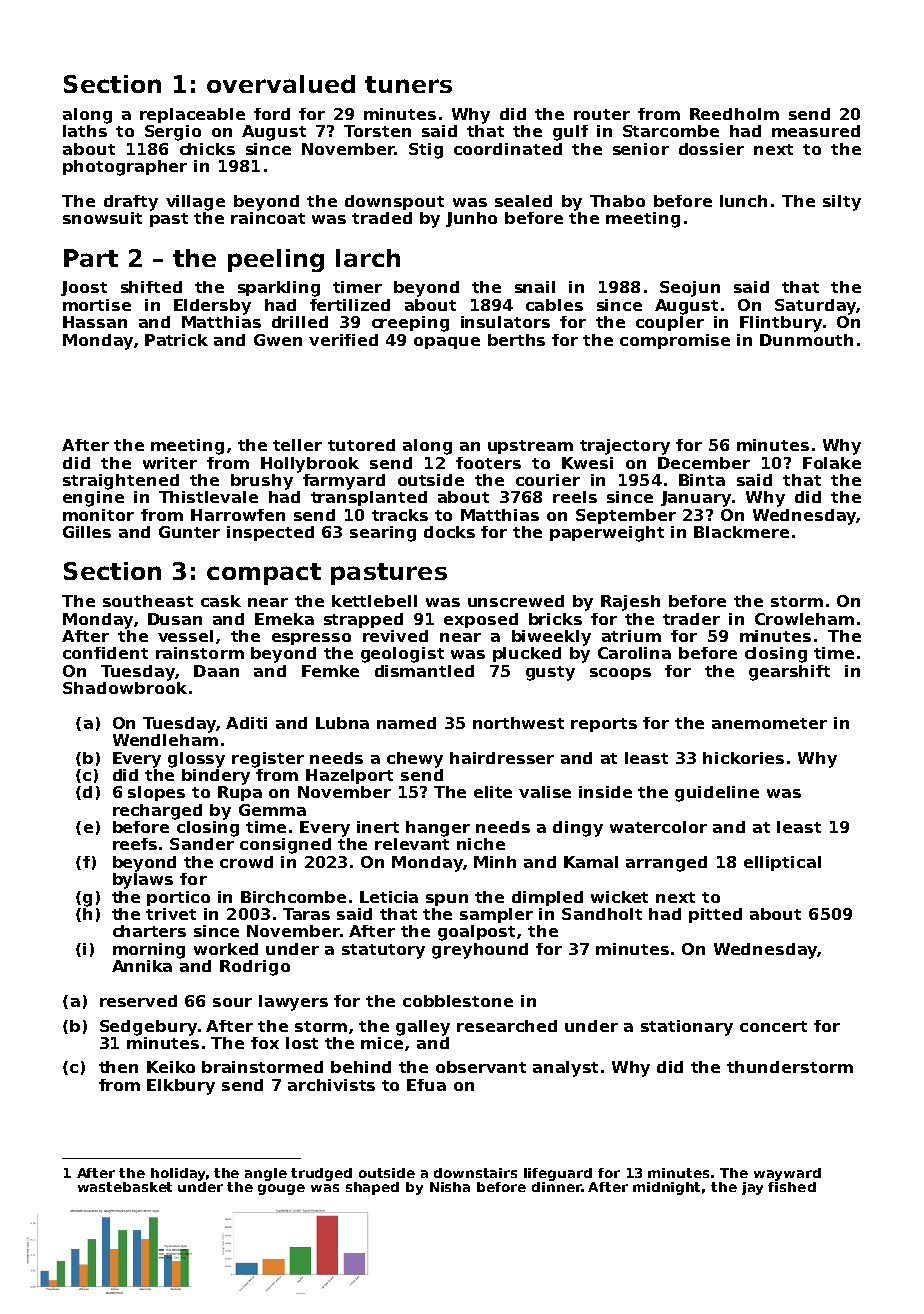 The width and height of the page is (924, 1314). Describe the element at coordinates (85, 131) in the page. I see `laths` at that location.
